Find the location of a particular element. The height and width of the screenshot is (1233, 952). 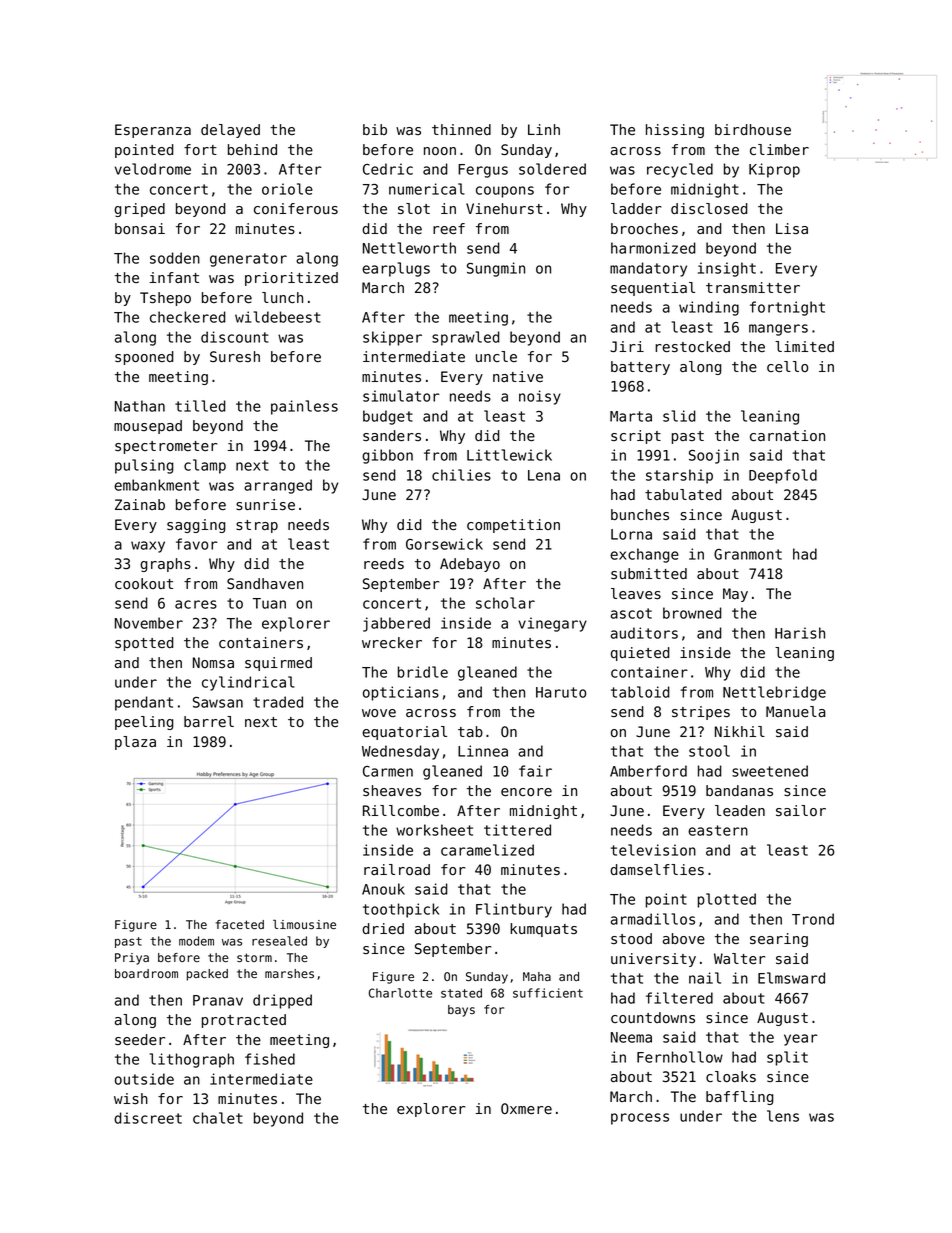

restocked is located at coordinates (692, 347).
